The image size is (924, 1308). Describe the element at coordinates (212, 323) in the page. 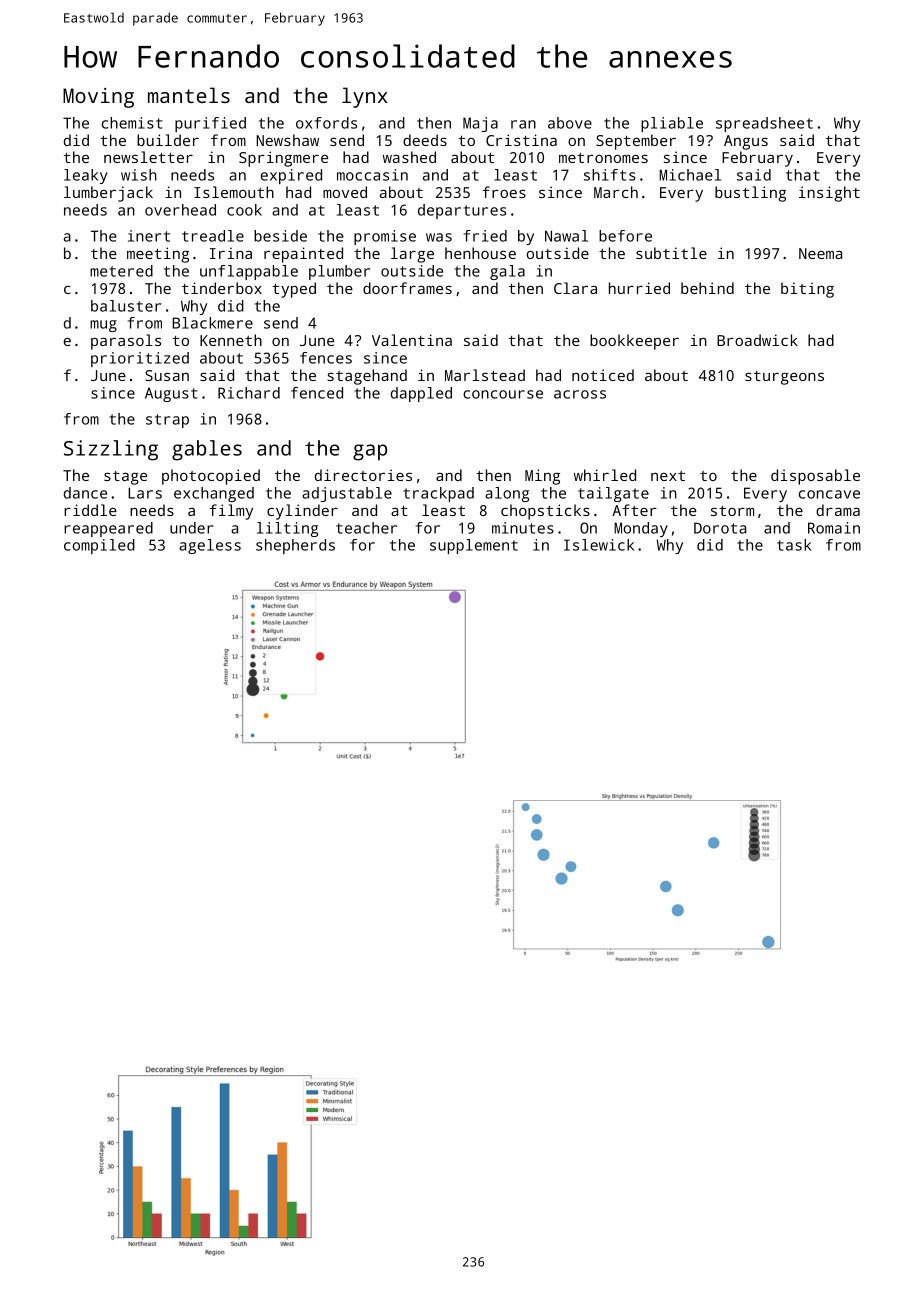

I see `Blackmere` at that location.
